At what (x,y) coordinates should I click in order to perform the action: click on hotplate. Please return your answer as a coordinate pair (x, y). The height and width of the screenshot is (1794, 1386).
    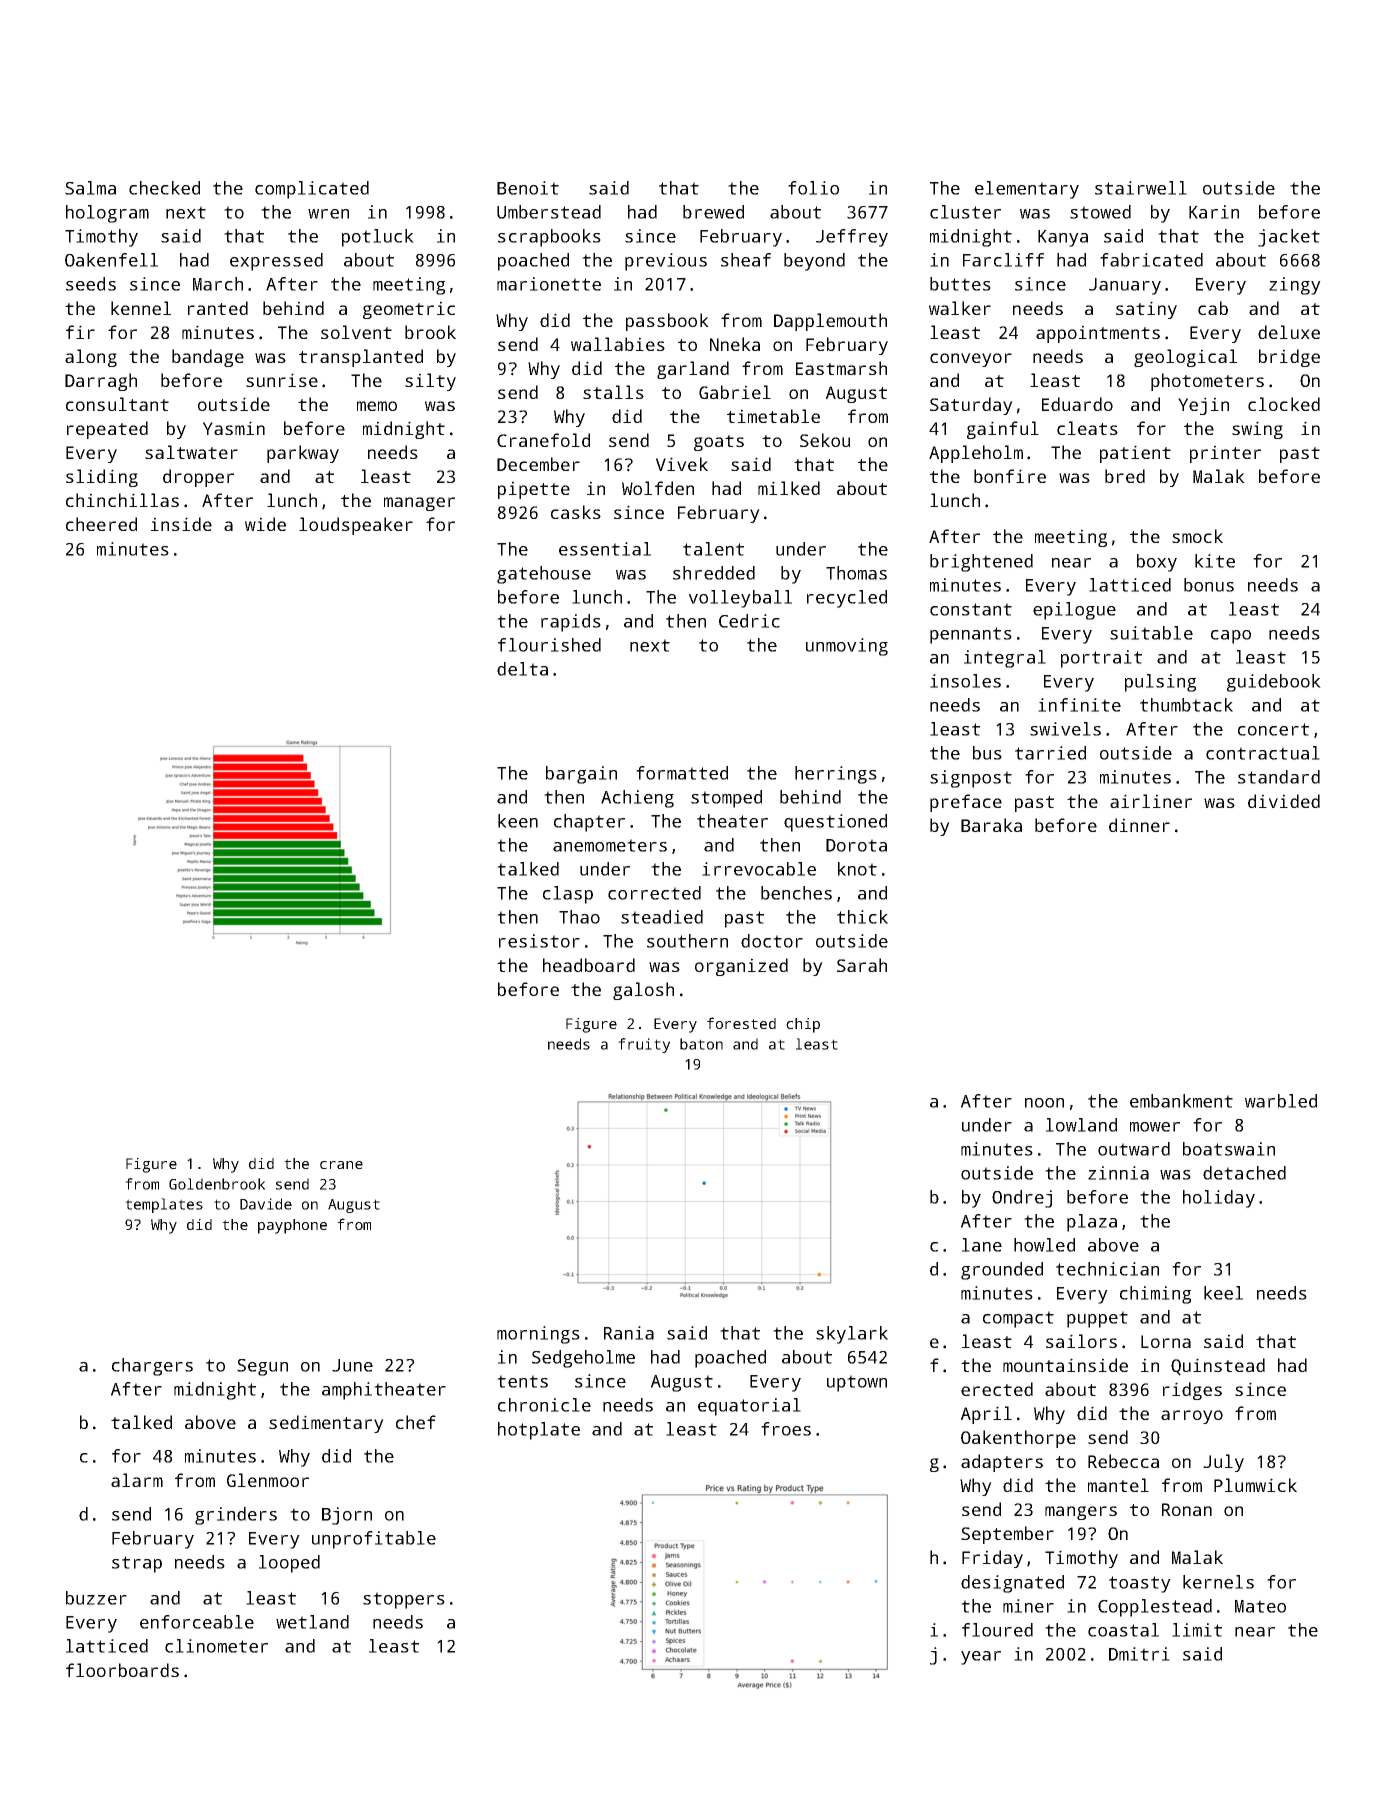
    Looking at the image, I should click on (539, 1431).
